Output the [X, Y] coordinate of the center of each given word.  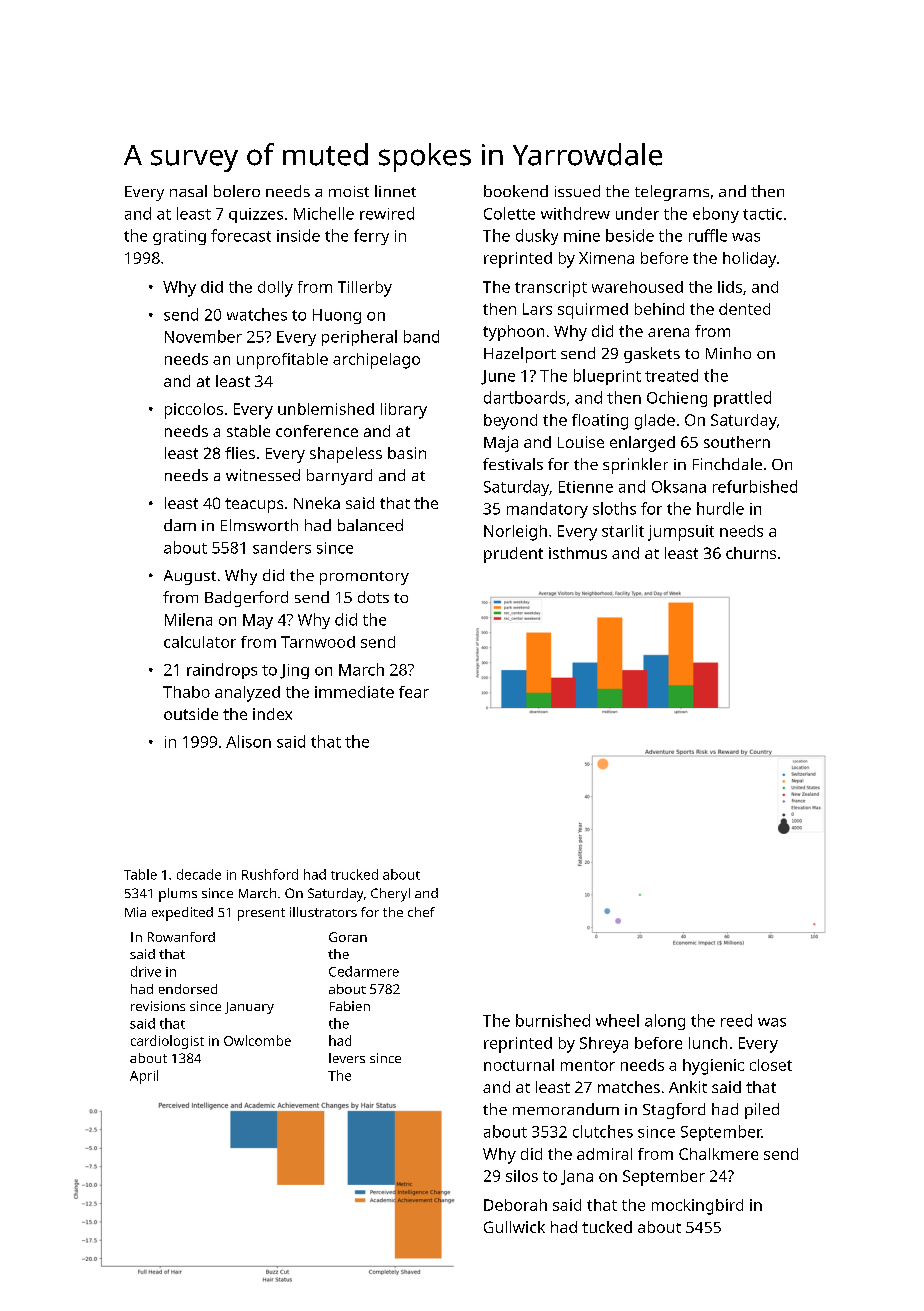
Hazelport [520, 355]
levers [347, 1058]
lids [730, 287]
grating [179, 237]
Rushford [270, 874]
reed [736, 1020]
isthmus [578, 553]
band [421, 336]
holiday [749, 260]
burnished [553, 1020]
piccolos [194, 411]
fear [414, 692]
